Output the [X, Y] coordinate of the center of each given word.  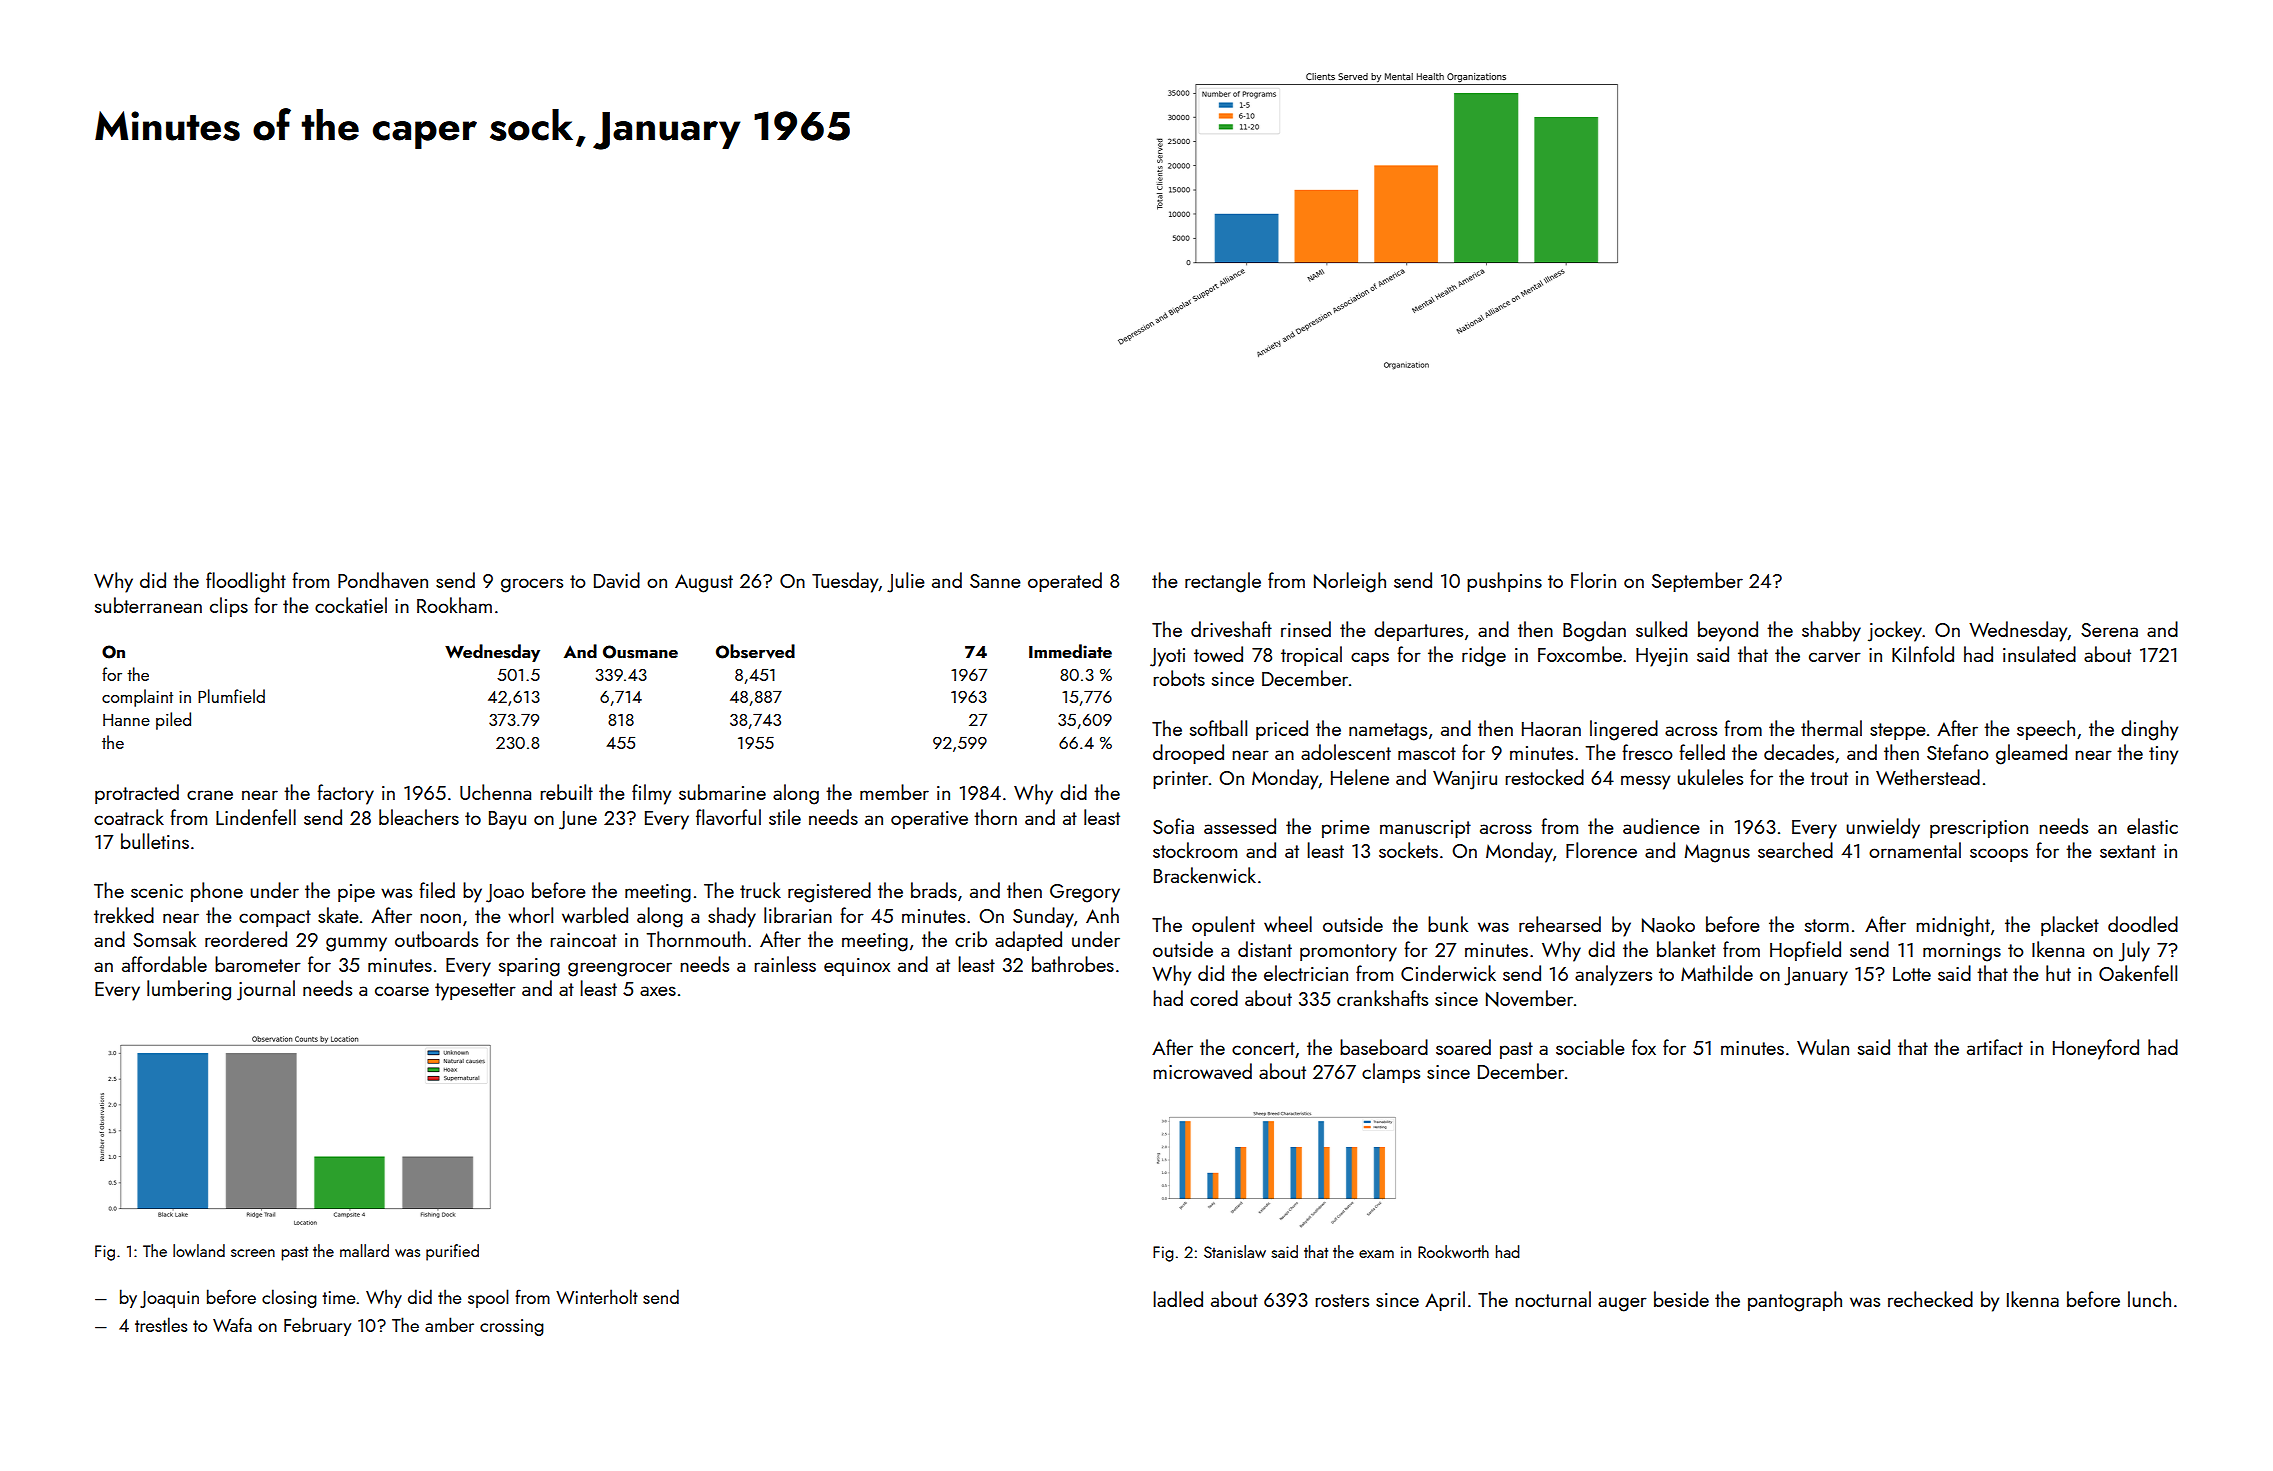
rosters [1342, 1300]
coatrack [129, 817]
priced [1282, 730]
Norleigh [1350, 582]
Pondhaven [383, 580]
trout [1829, 778]
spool [488, 1298]
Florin [1593, 580]
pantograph [1795, 1301]
